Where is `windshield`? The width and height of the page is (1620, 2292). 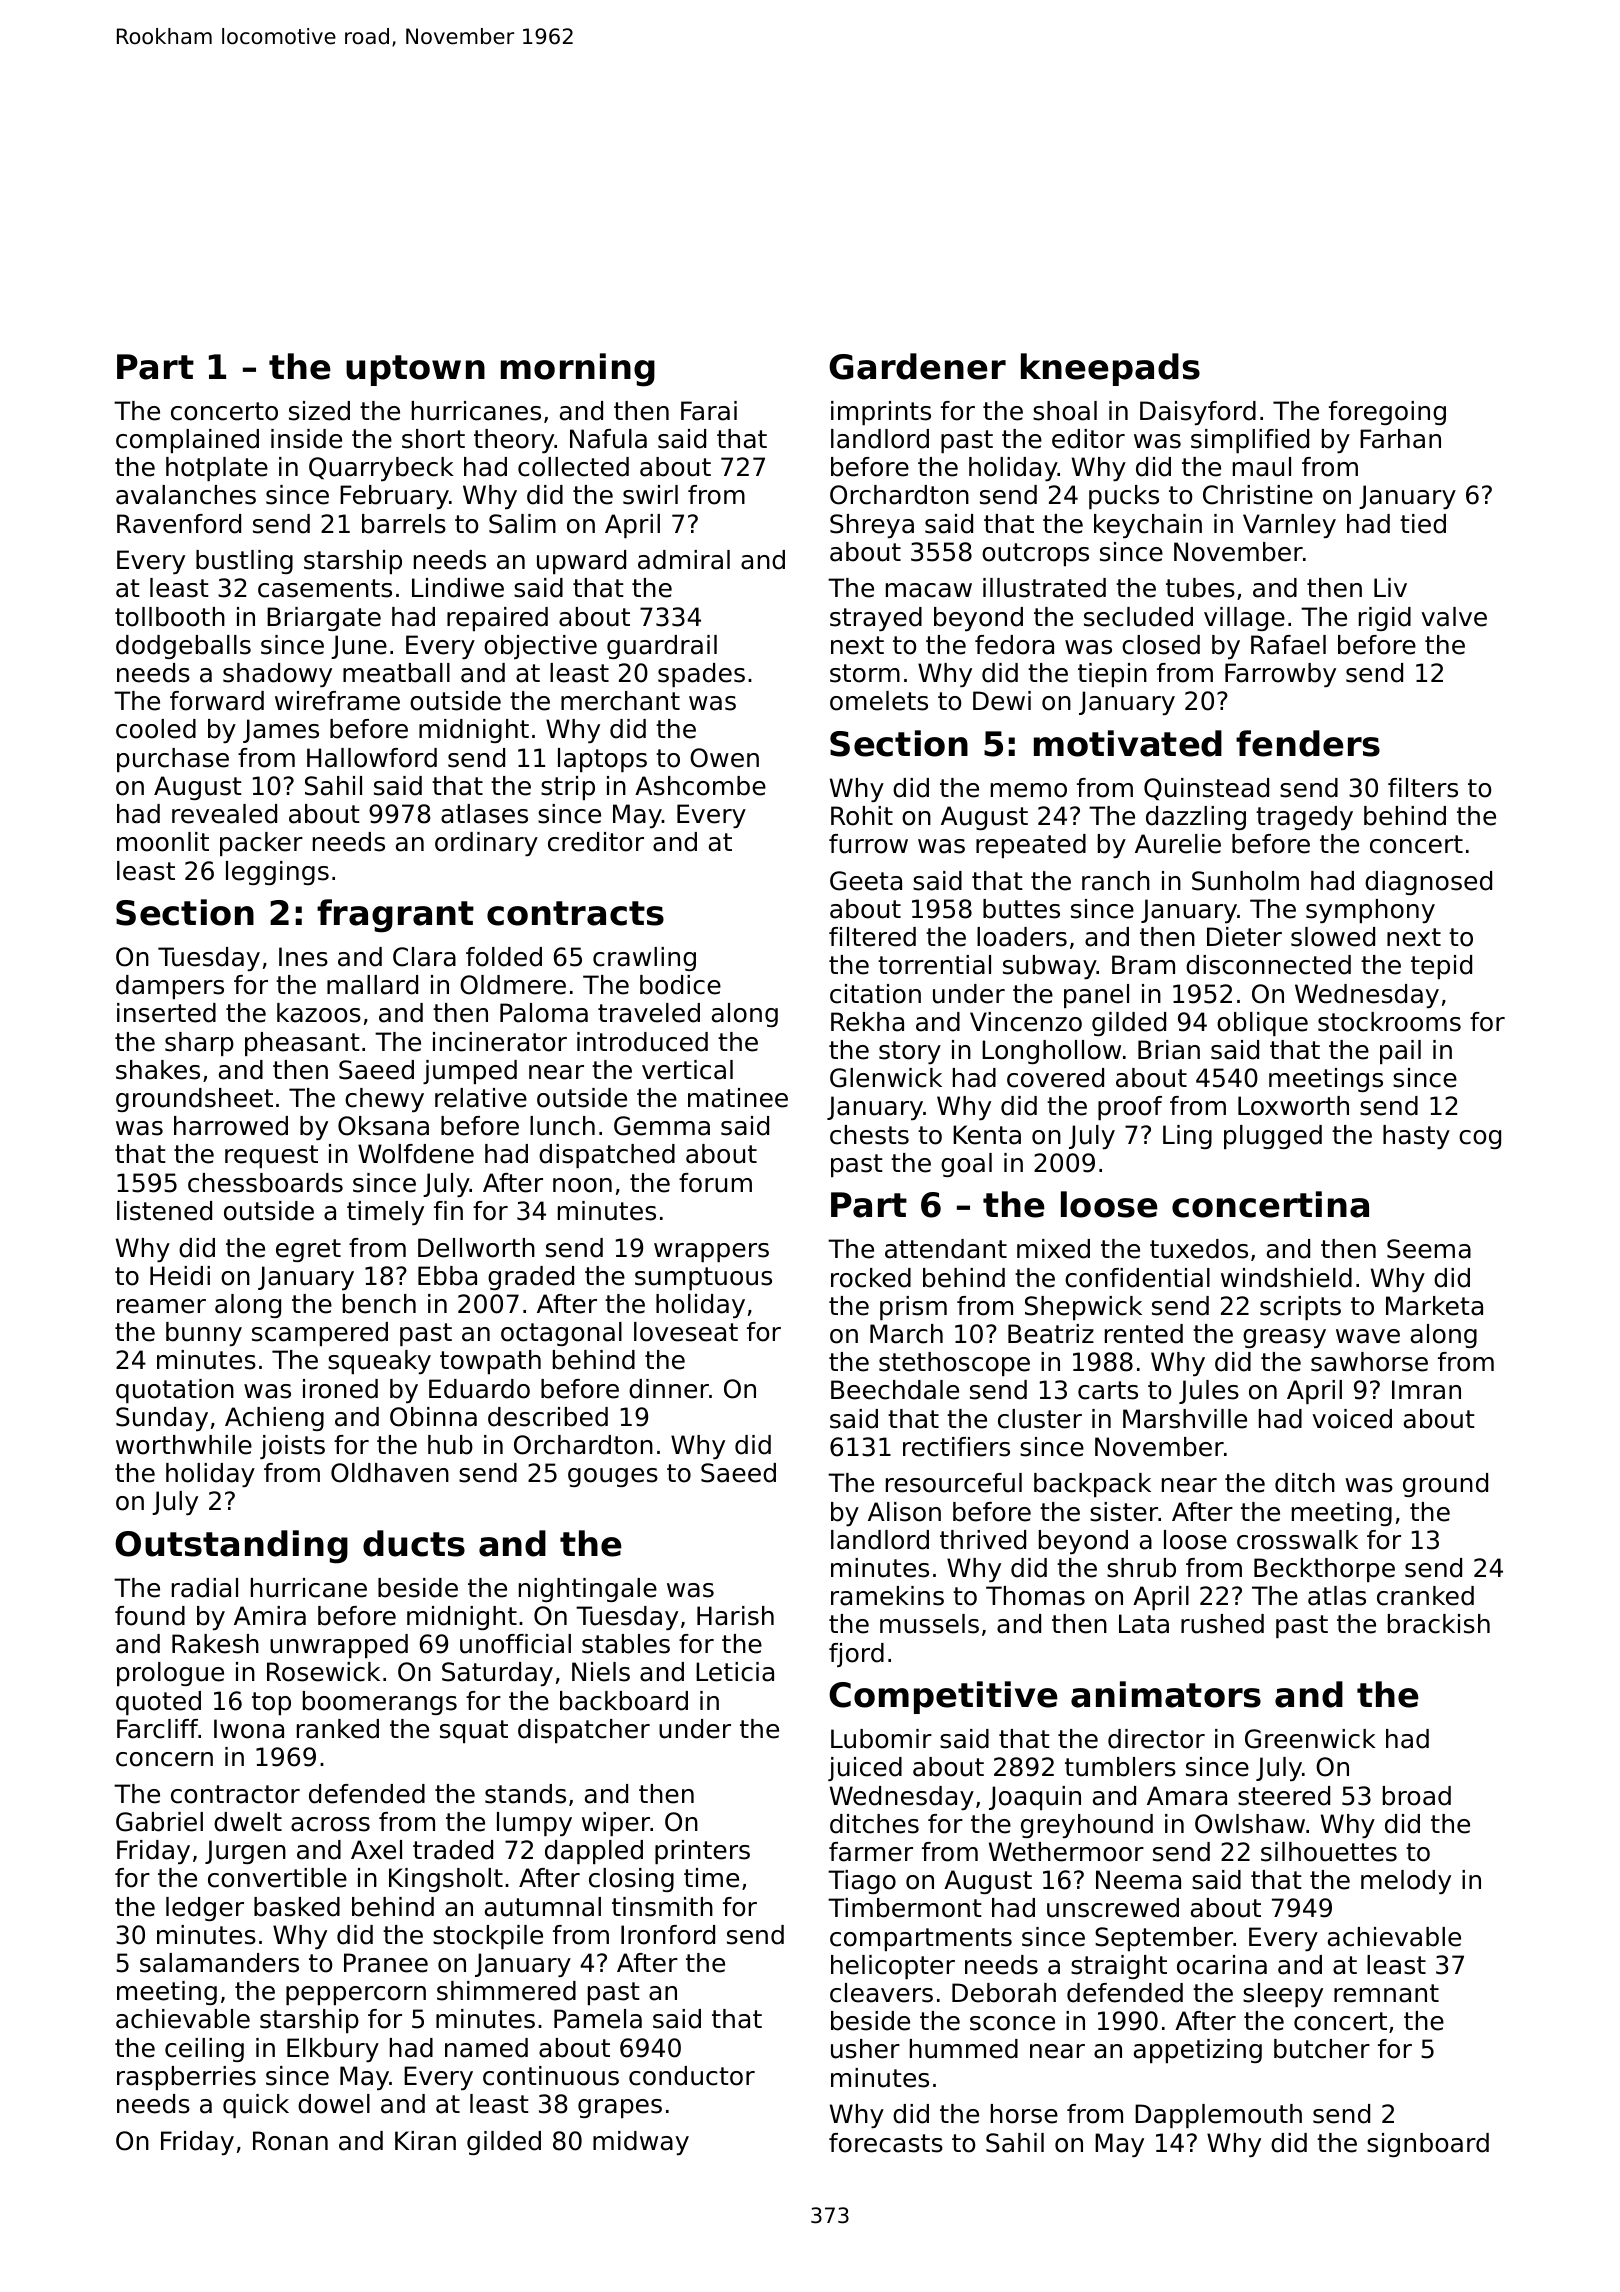
windshield is located at coordinates (1286, 1278).
